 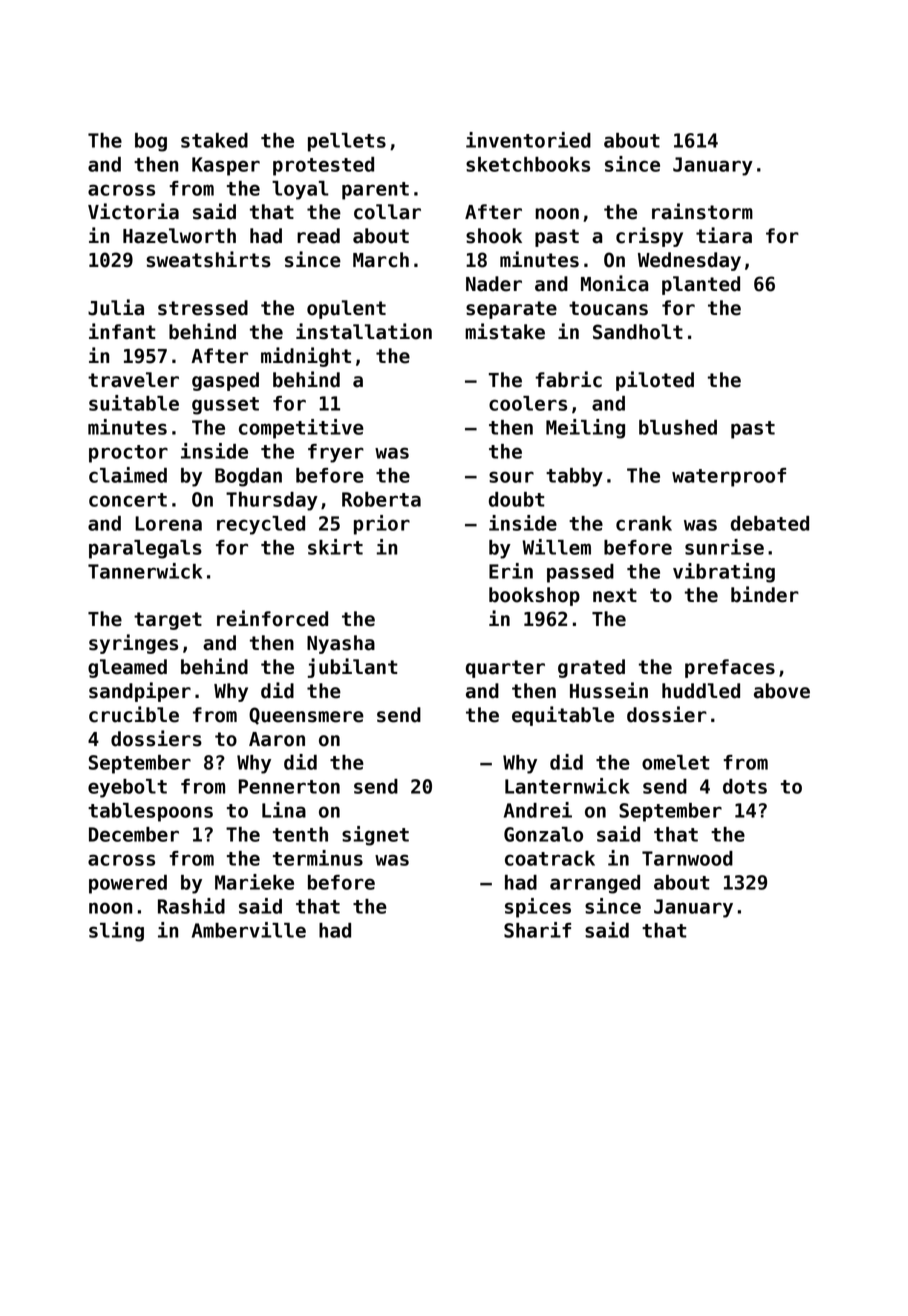 What do you see at coordinates (116, 932) in the screenshot?
I see `sling` at bounding box center [116, 932].
